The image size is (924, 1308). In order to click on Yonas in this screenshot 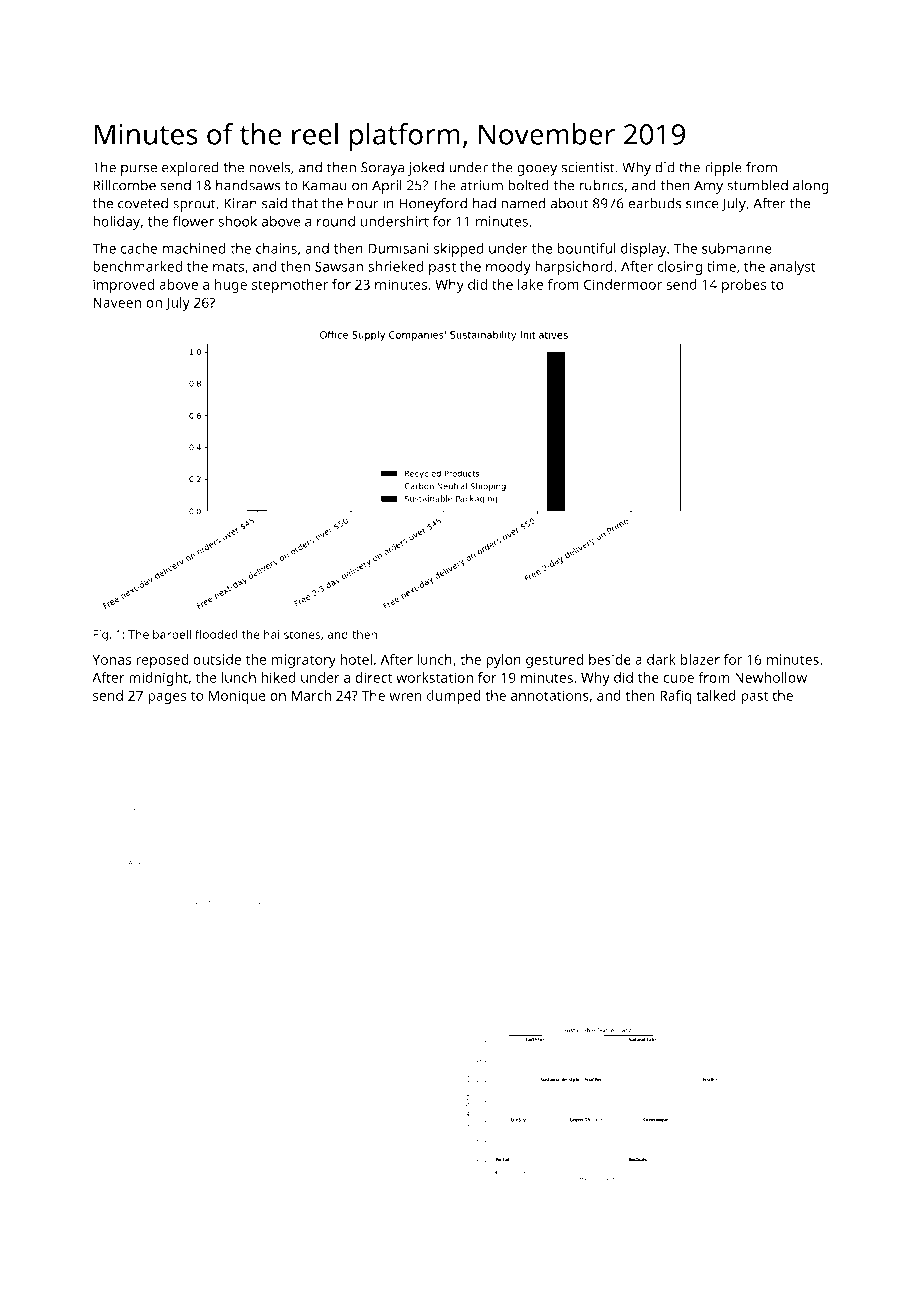, I will do `click(111, 659)`.
